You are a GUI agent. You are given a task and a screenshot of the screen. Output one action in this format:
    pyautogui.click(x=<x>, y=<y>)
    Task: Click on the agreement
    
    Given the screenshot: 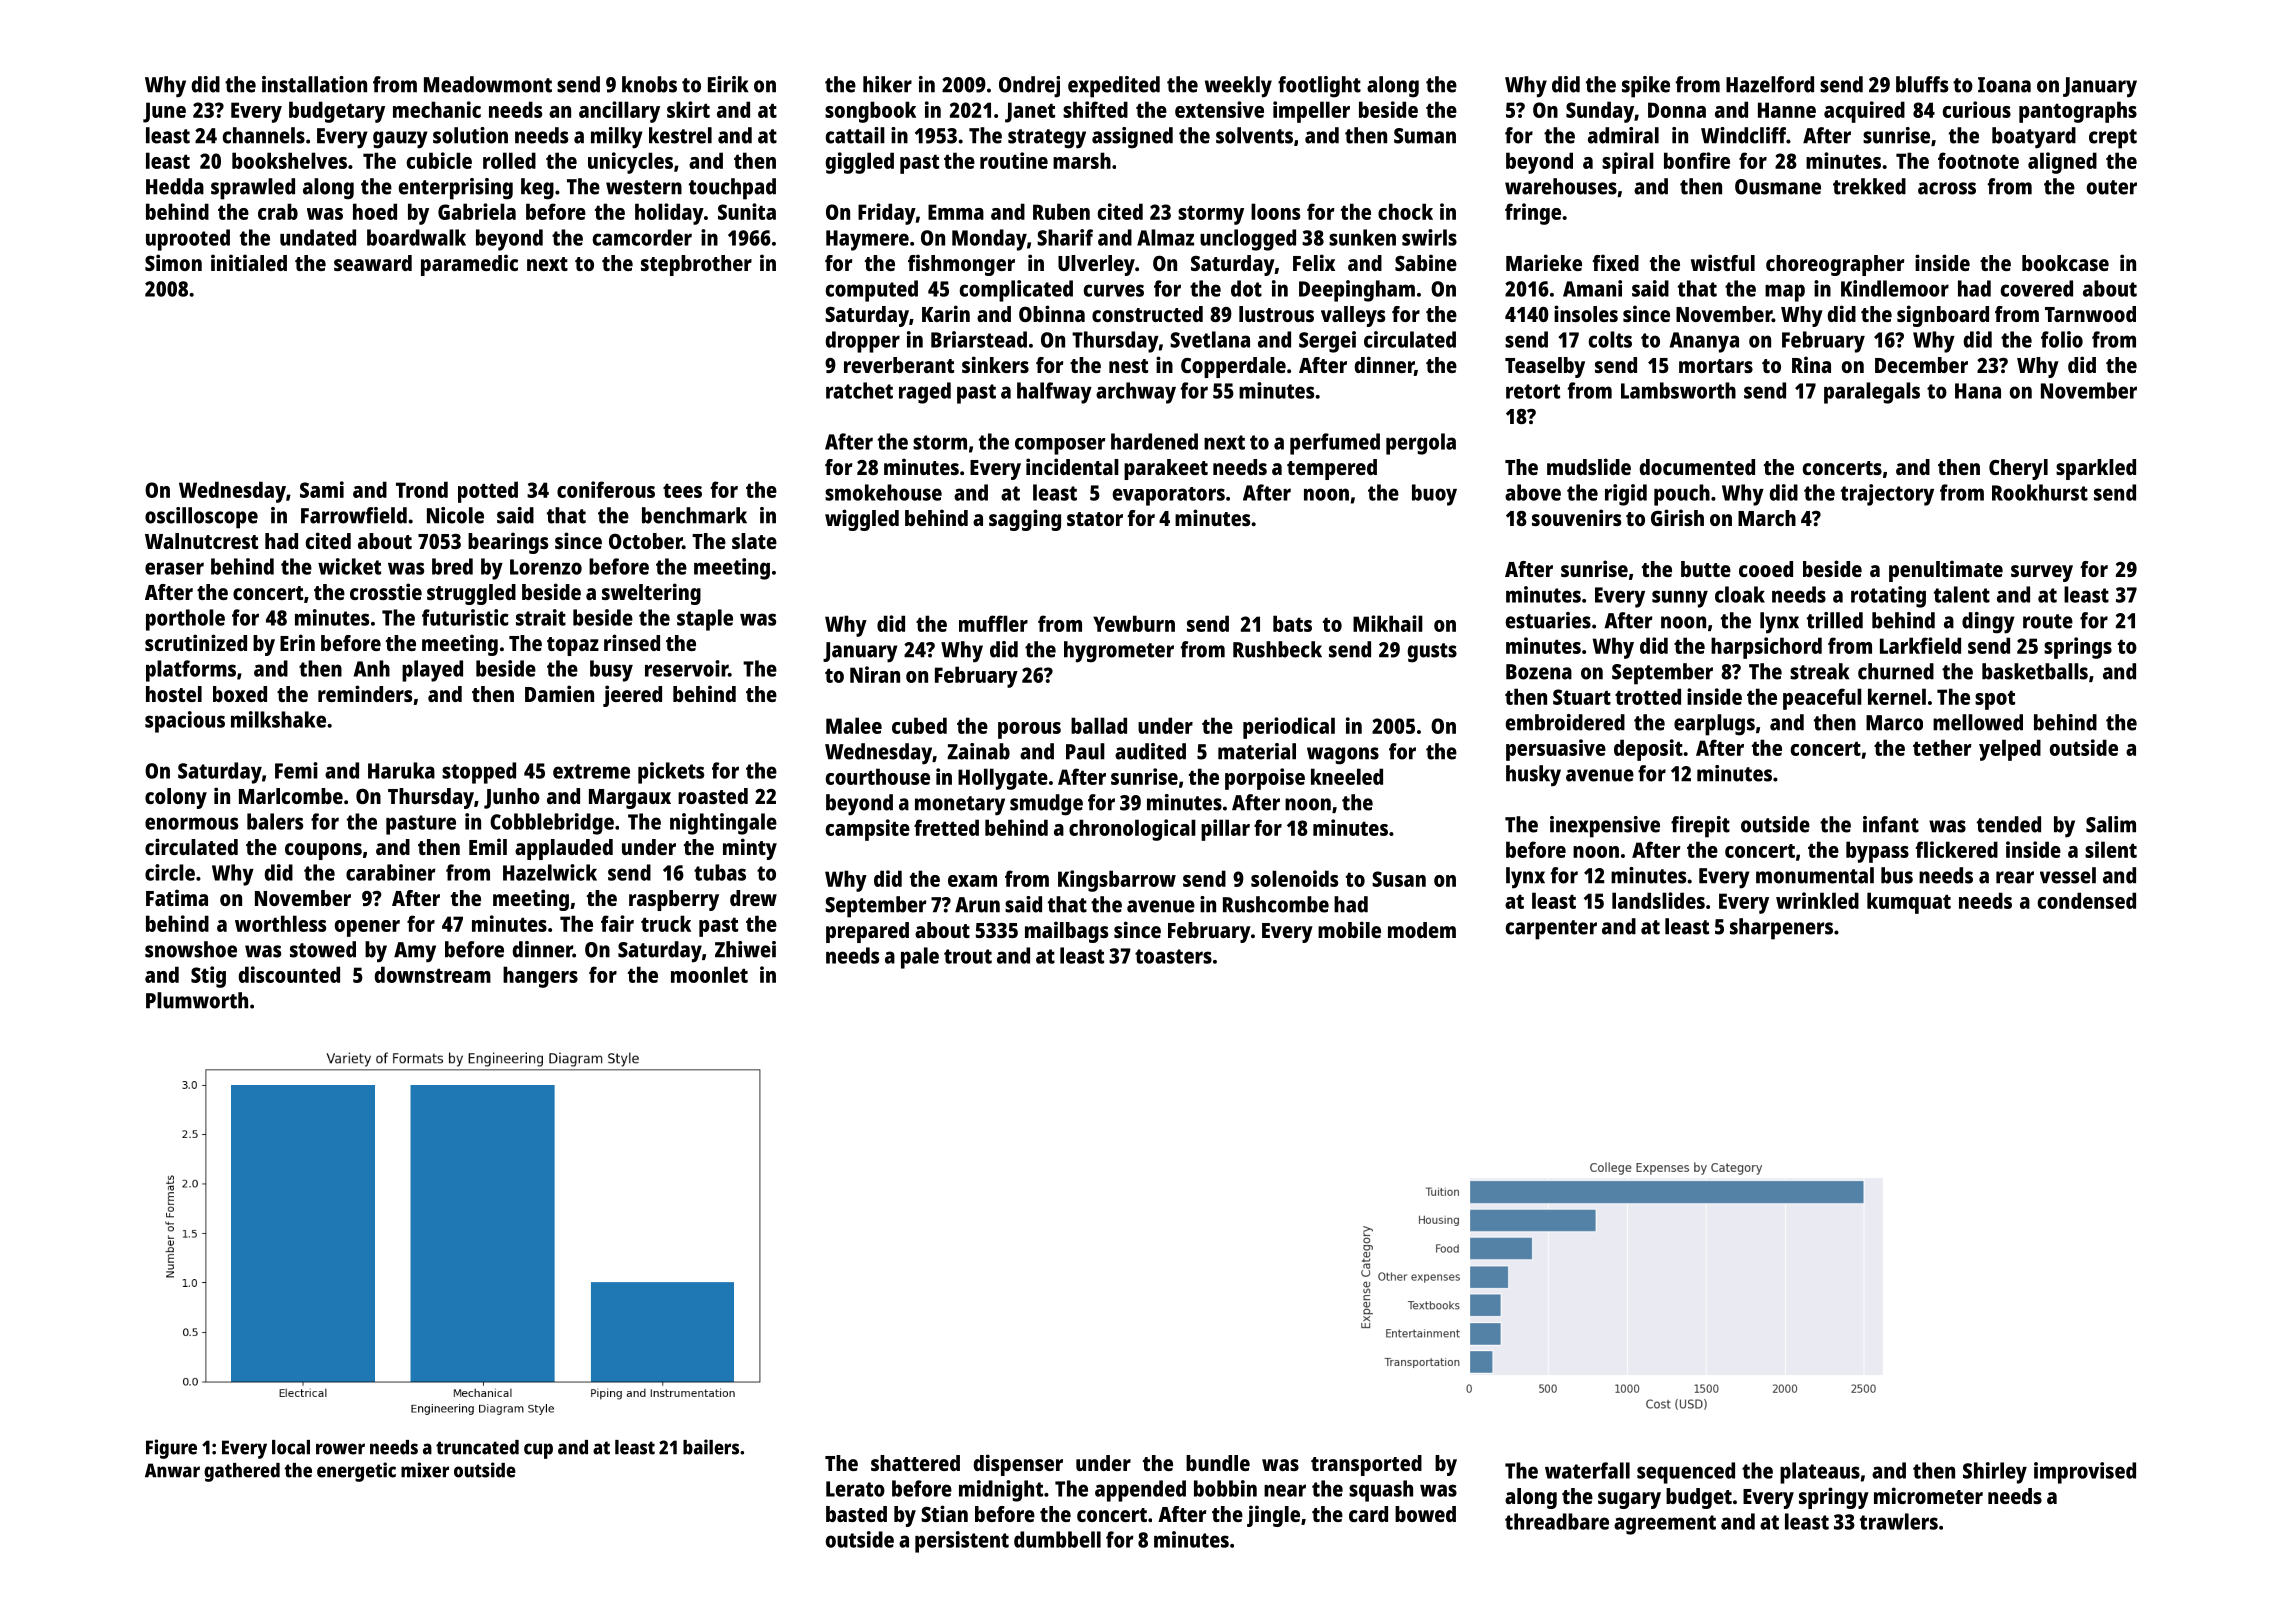 What is the action you would take?
    pyautogui.click(x=1665, y=1525)
